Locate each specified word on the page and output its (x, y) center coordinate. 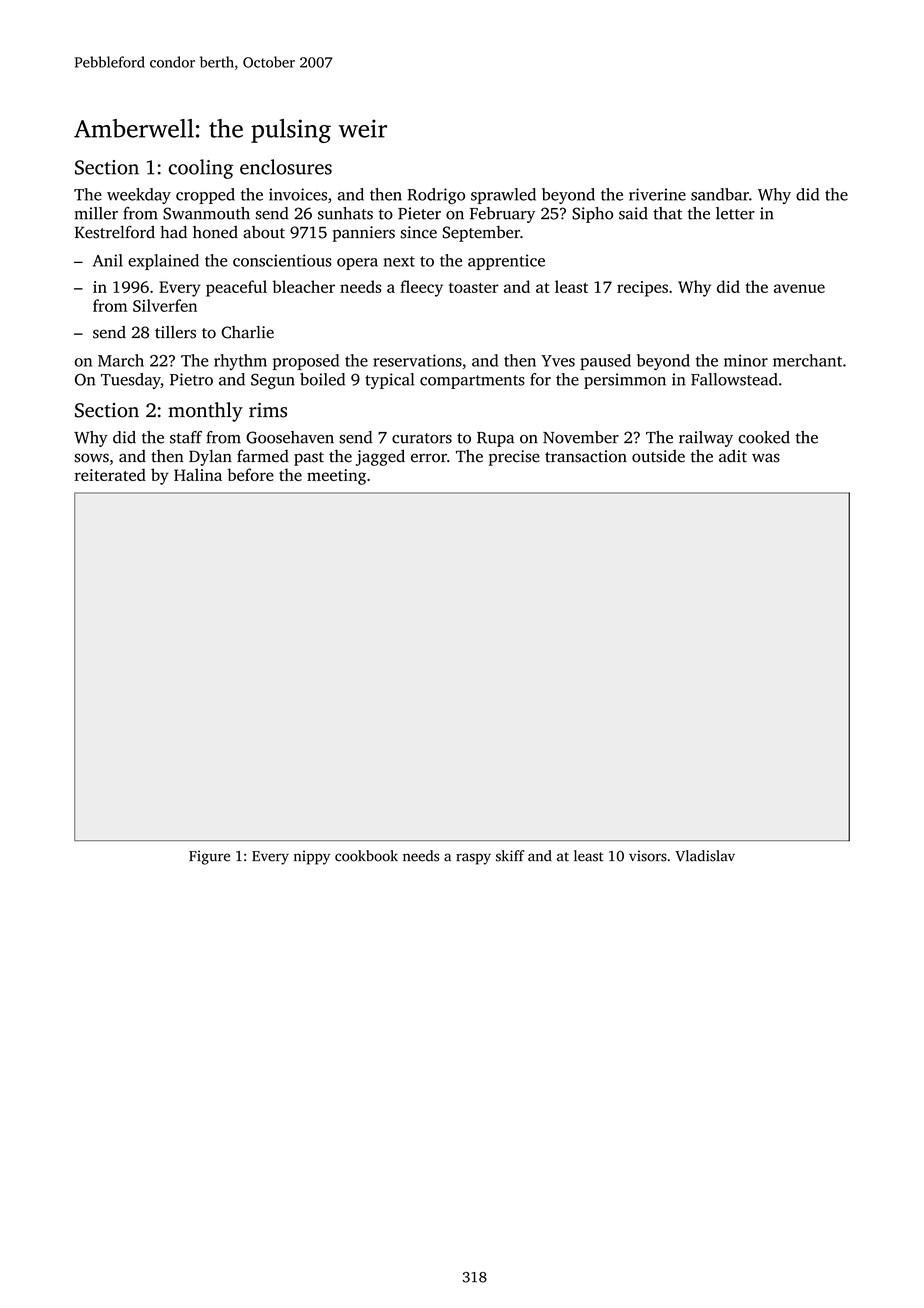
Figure (209, 857)
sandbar (720, 194)
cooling (201, 169)
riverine (657, 194)
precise (514, 458)
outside (658, 456)
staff (186, 437)
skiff (510, 856)
